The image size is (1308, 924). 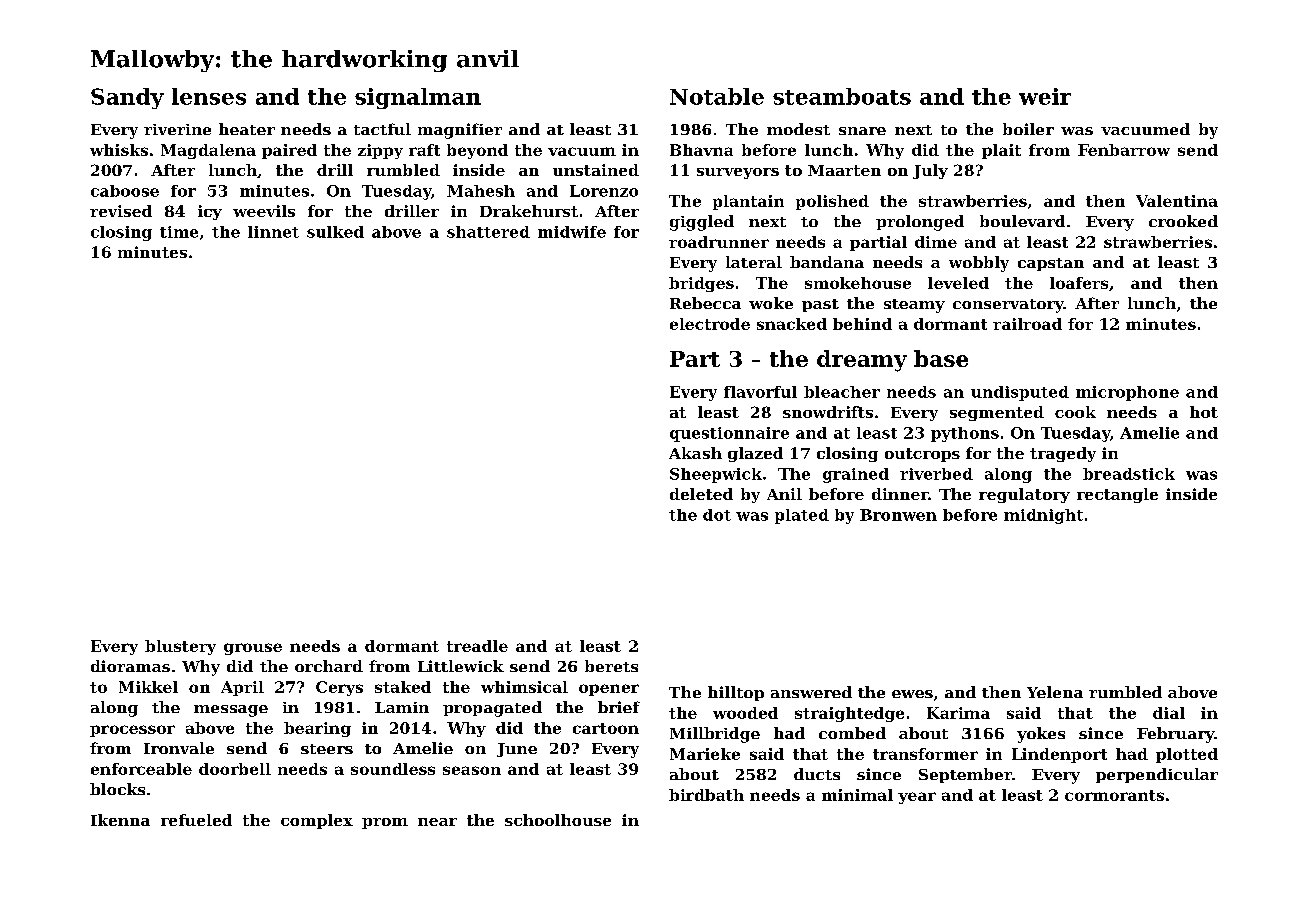 I want to click on Sandy, so click(x=127, y=98).
